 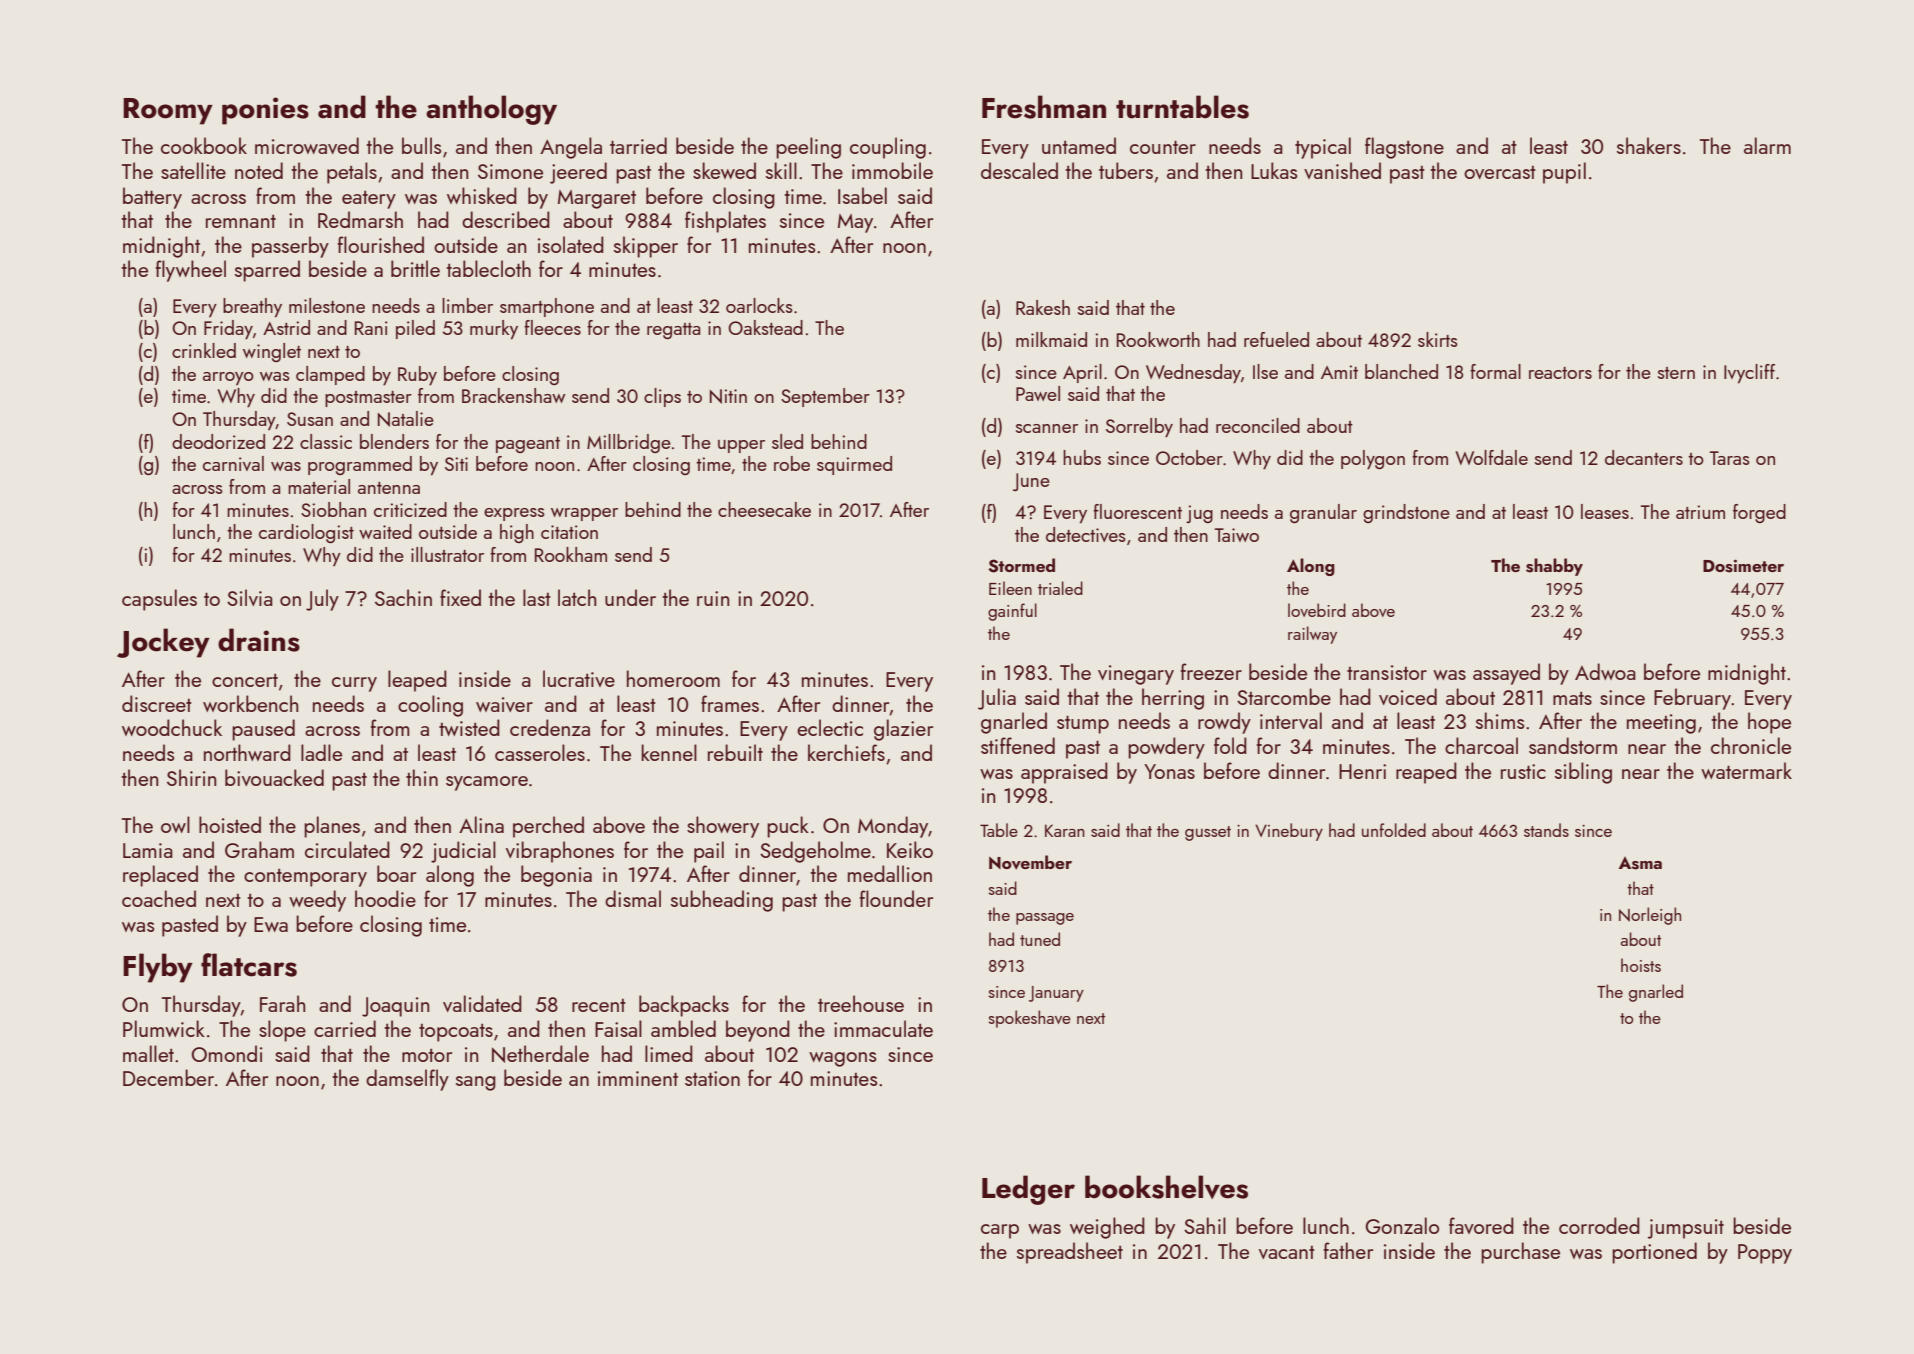 I want to click on powdery, so click(x=1166, y=748).
